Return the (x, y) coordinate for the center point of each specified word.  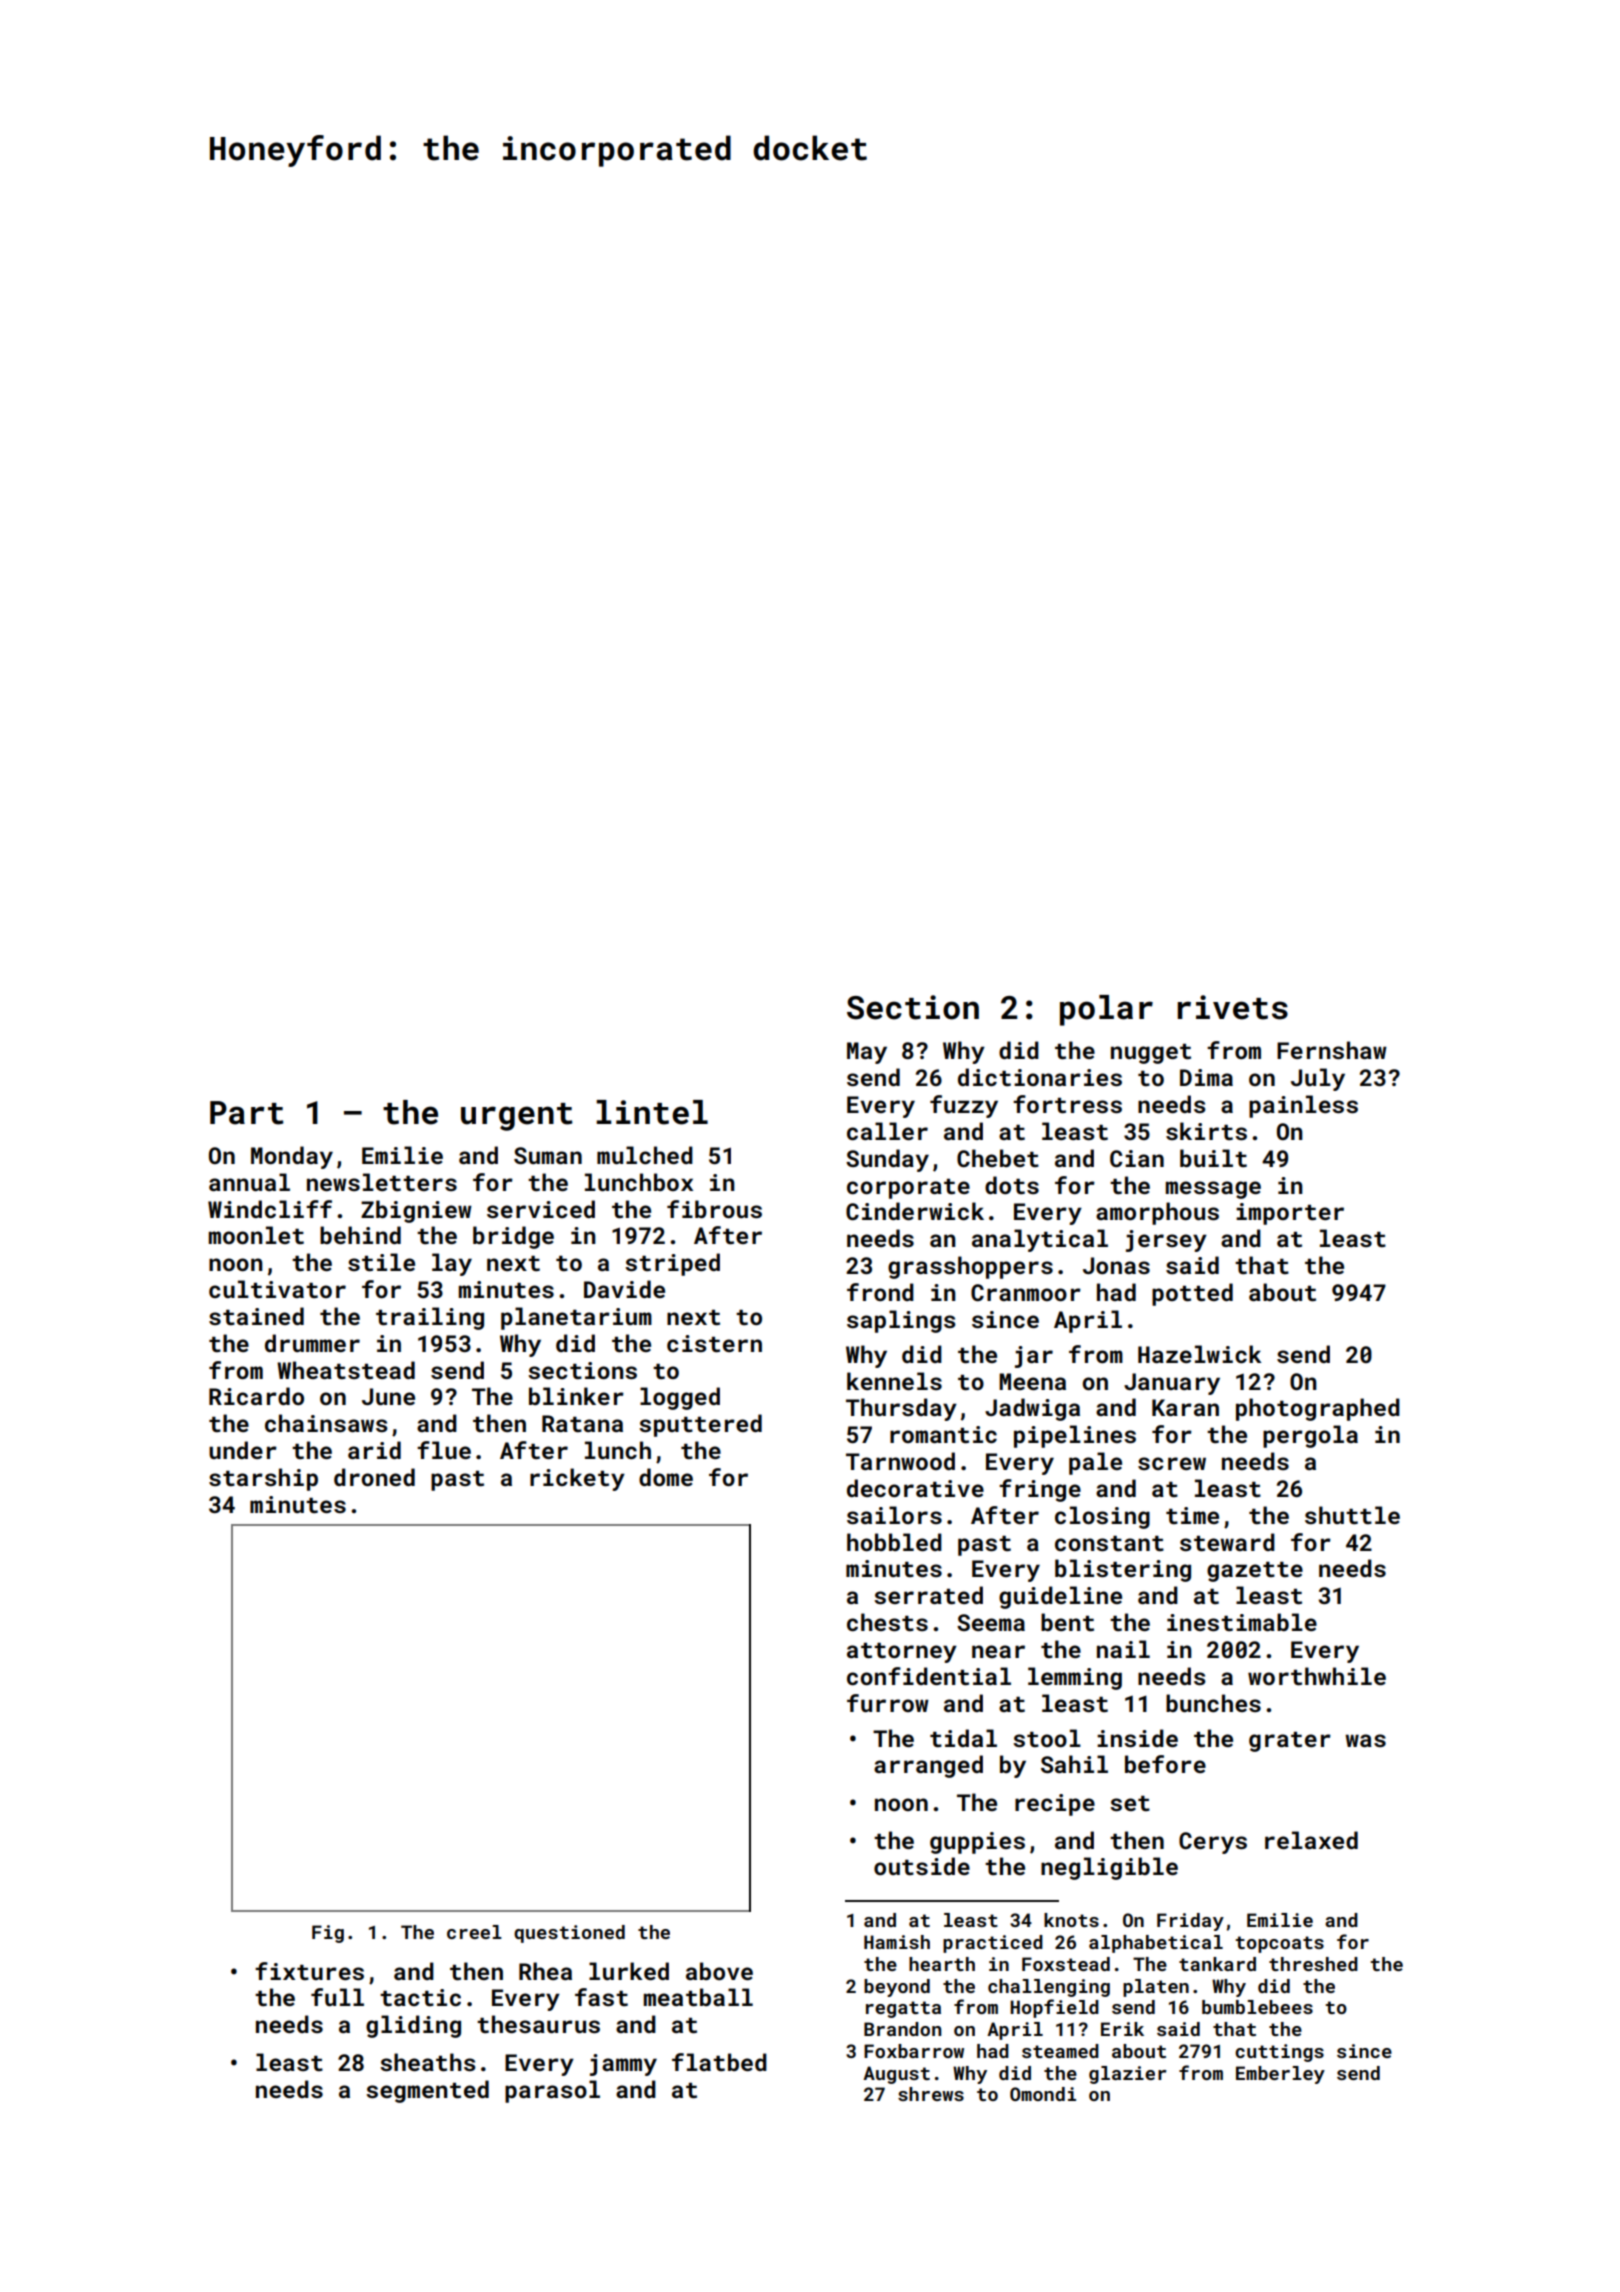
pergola (1310, 1436)
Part (247, 1113)
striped (672, 1264)
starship (263, 1479)
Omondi (1043, 2094)
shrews (931, 2094)
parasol (552, 2091)
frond (880, 1292)
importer (1290, 1214)
